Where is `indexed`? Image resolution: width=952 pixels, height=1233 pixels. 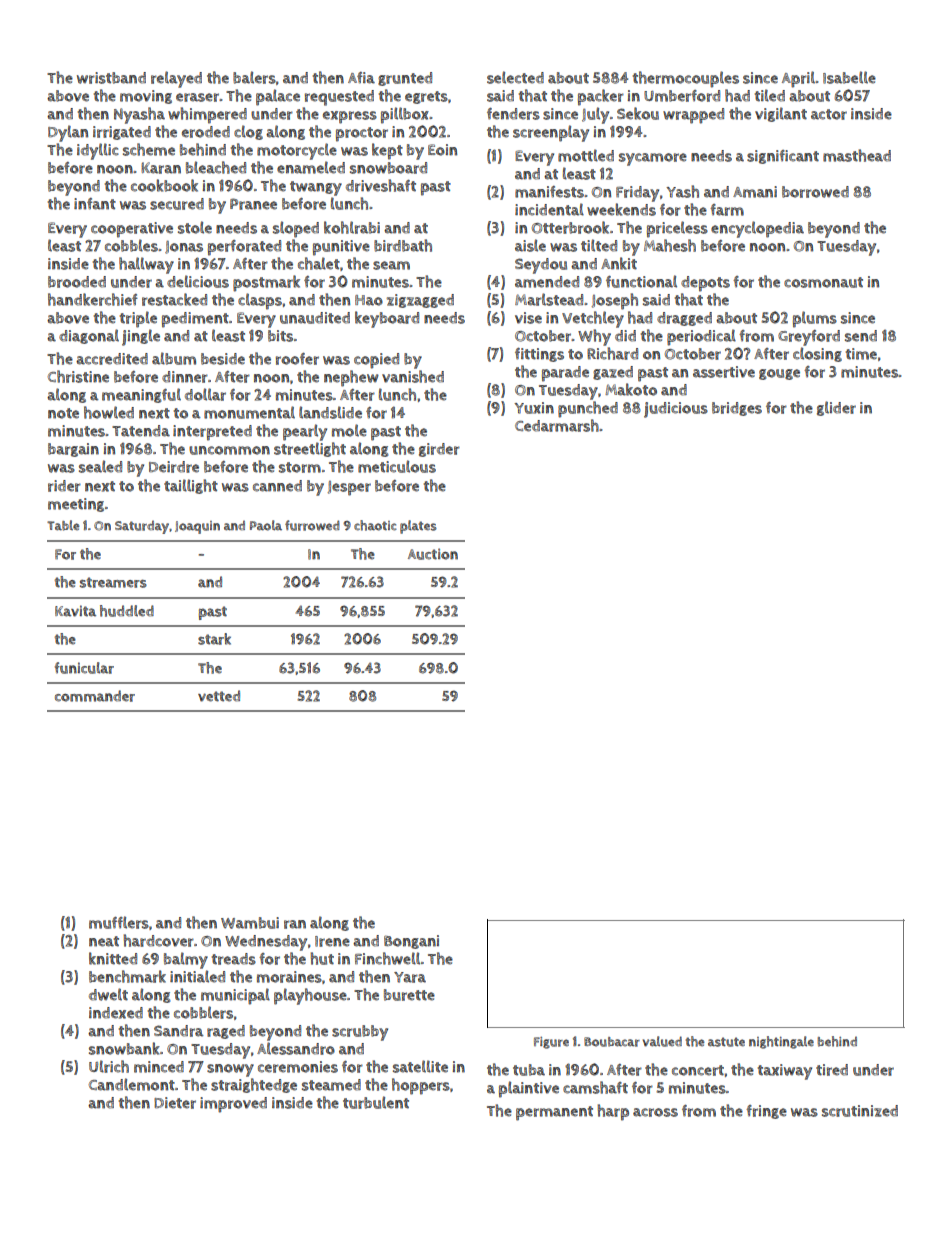 indexed is located at coordinates (116, 1013).
